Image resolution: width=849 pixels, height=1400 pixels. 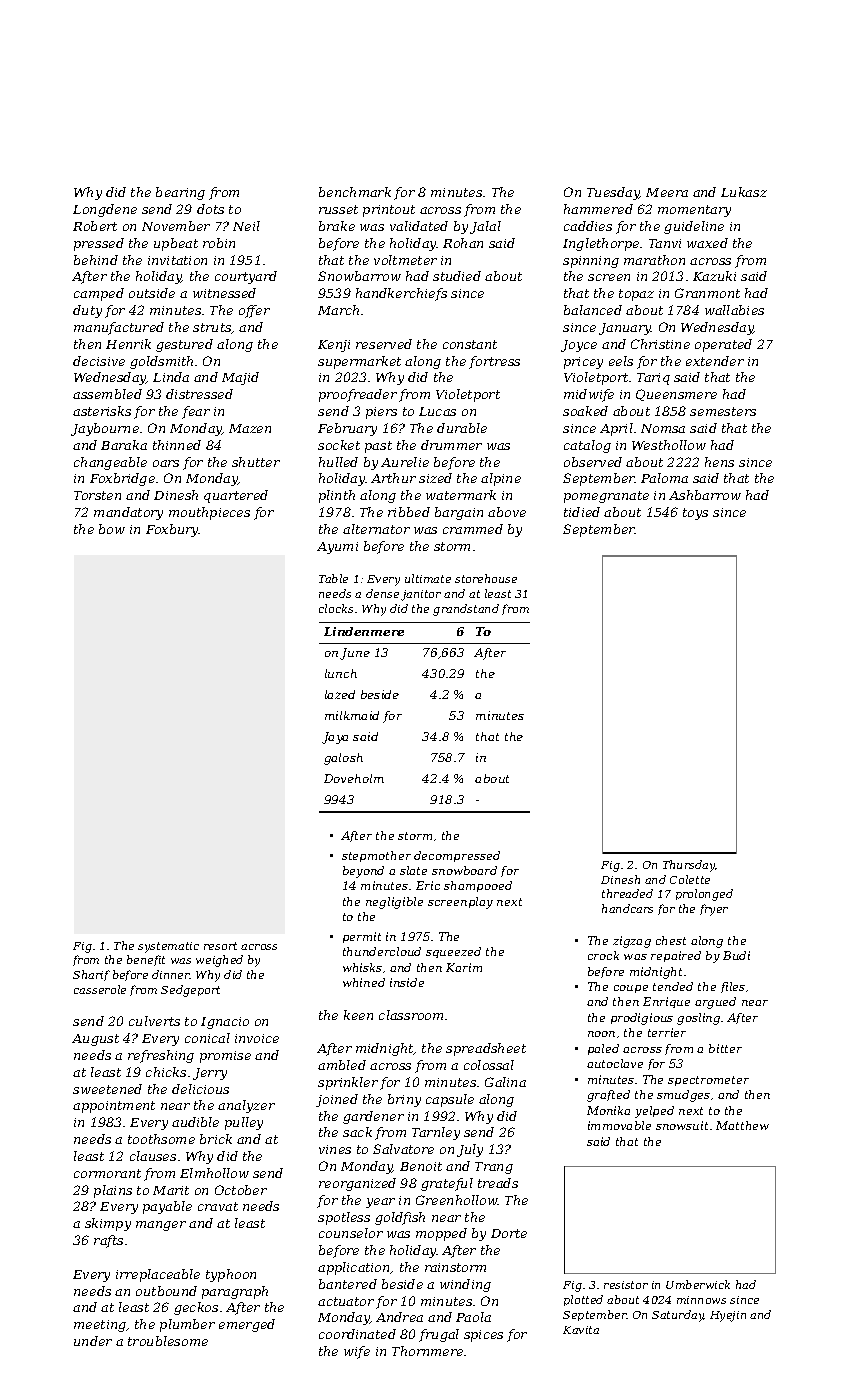 What do you see at coordinates (466, 610) in the screenshot?
I see `grandstand` at bounding box center [466, 610].
